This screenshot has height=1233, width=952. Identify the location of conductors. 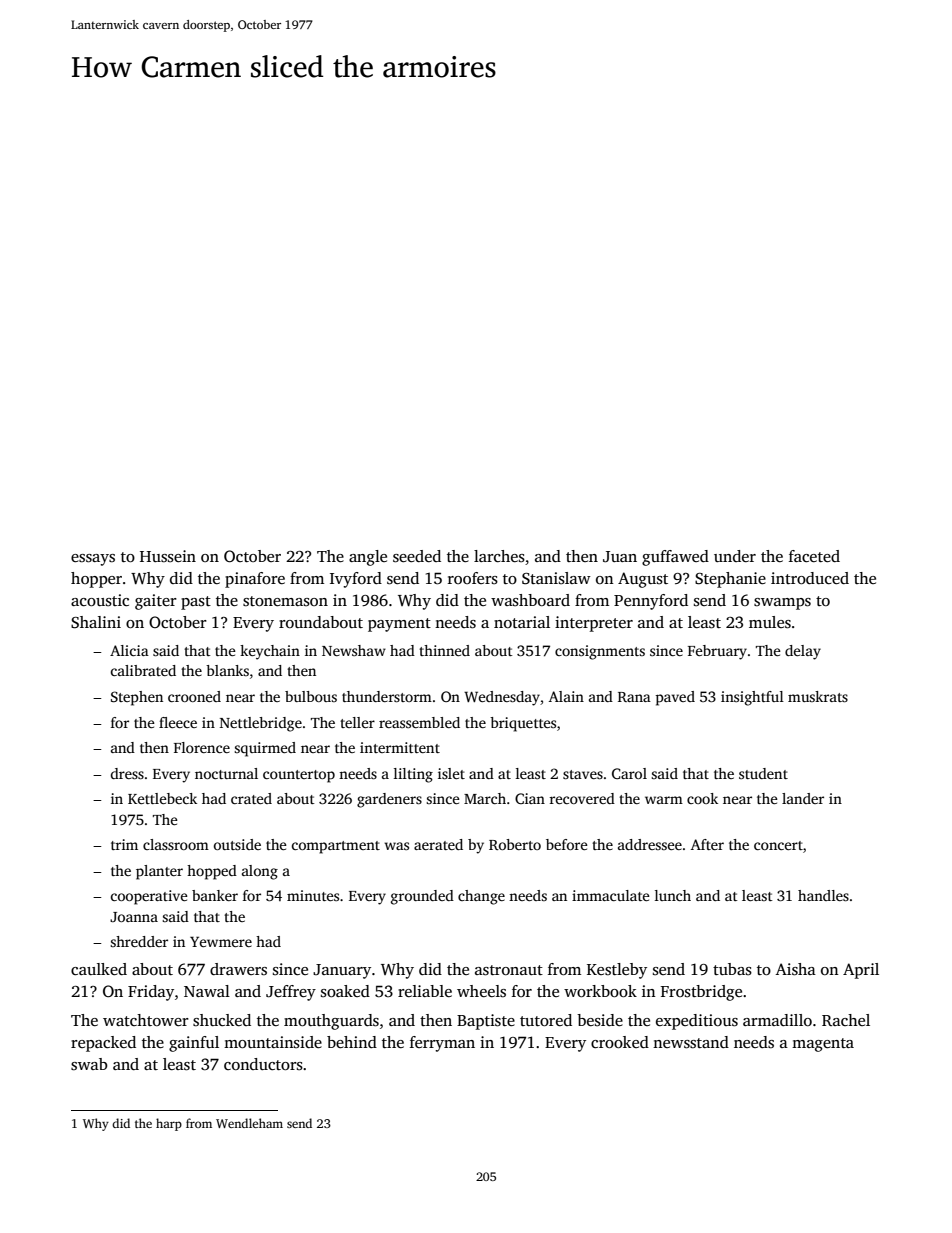
(263, 1064).
